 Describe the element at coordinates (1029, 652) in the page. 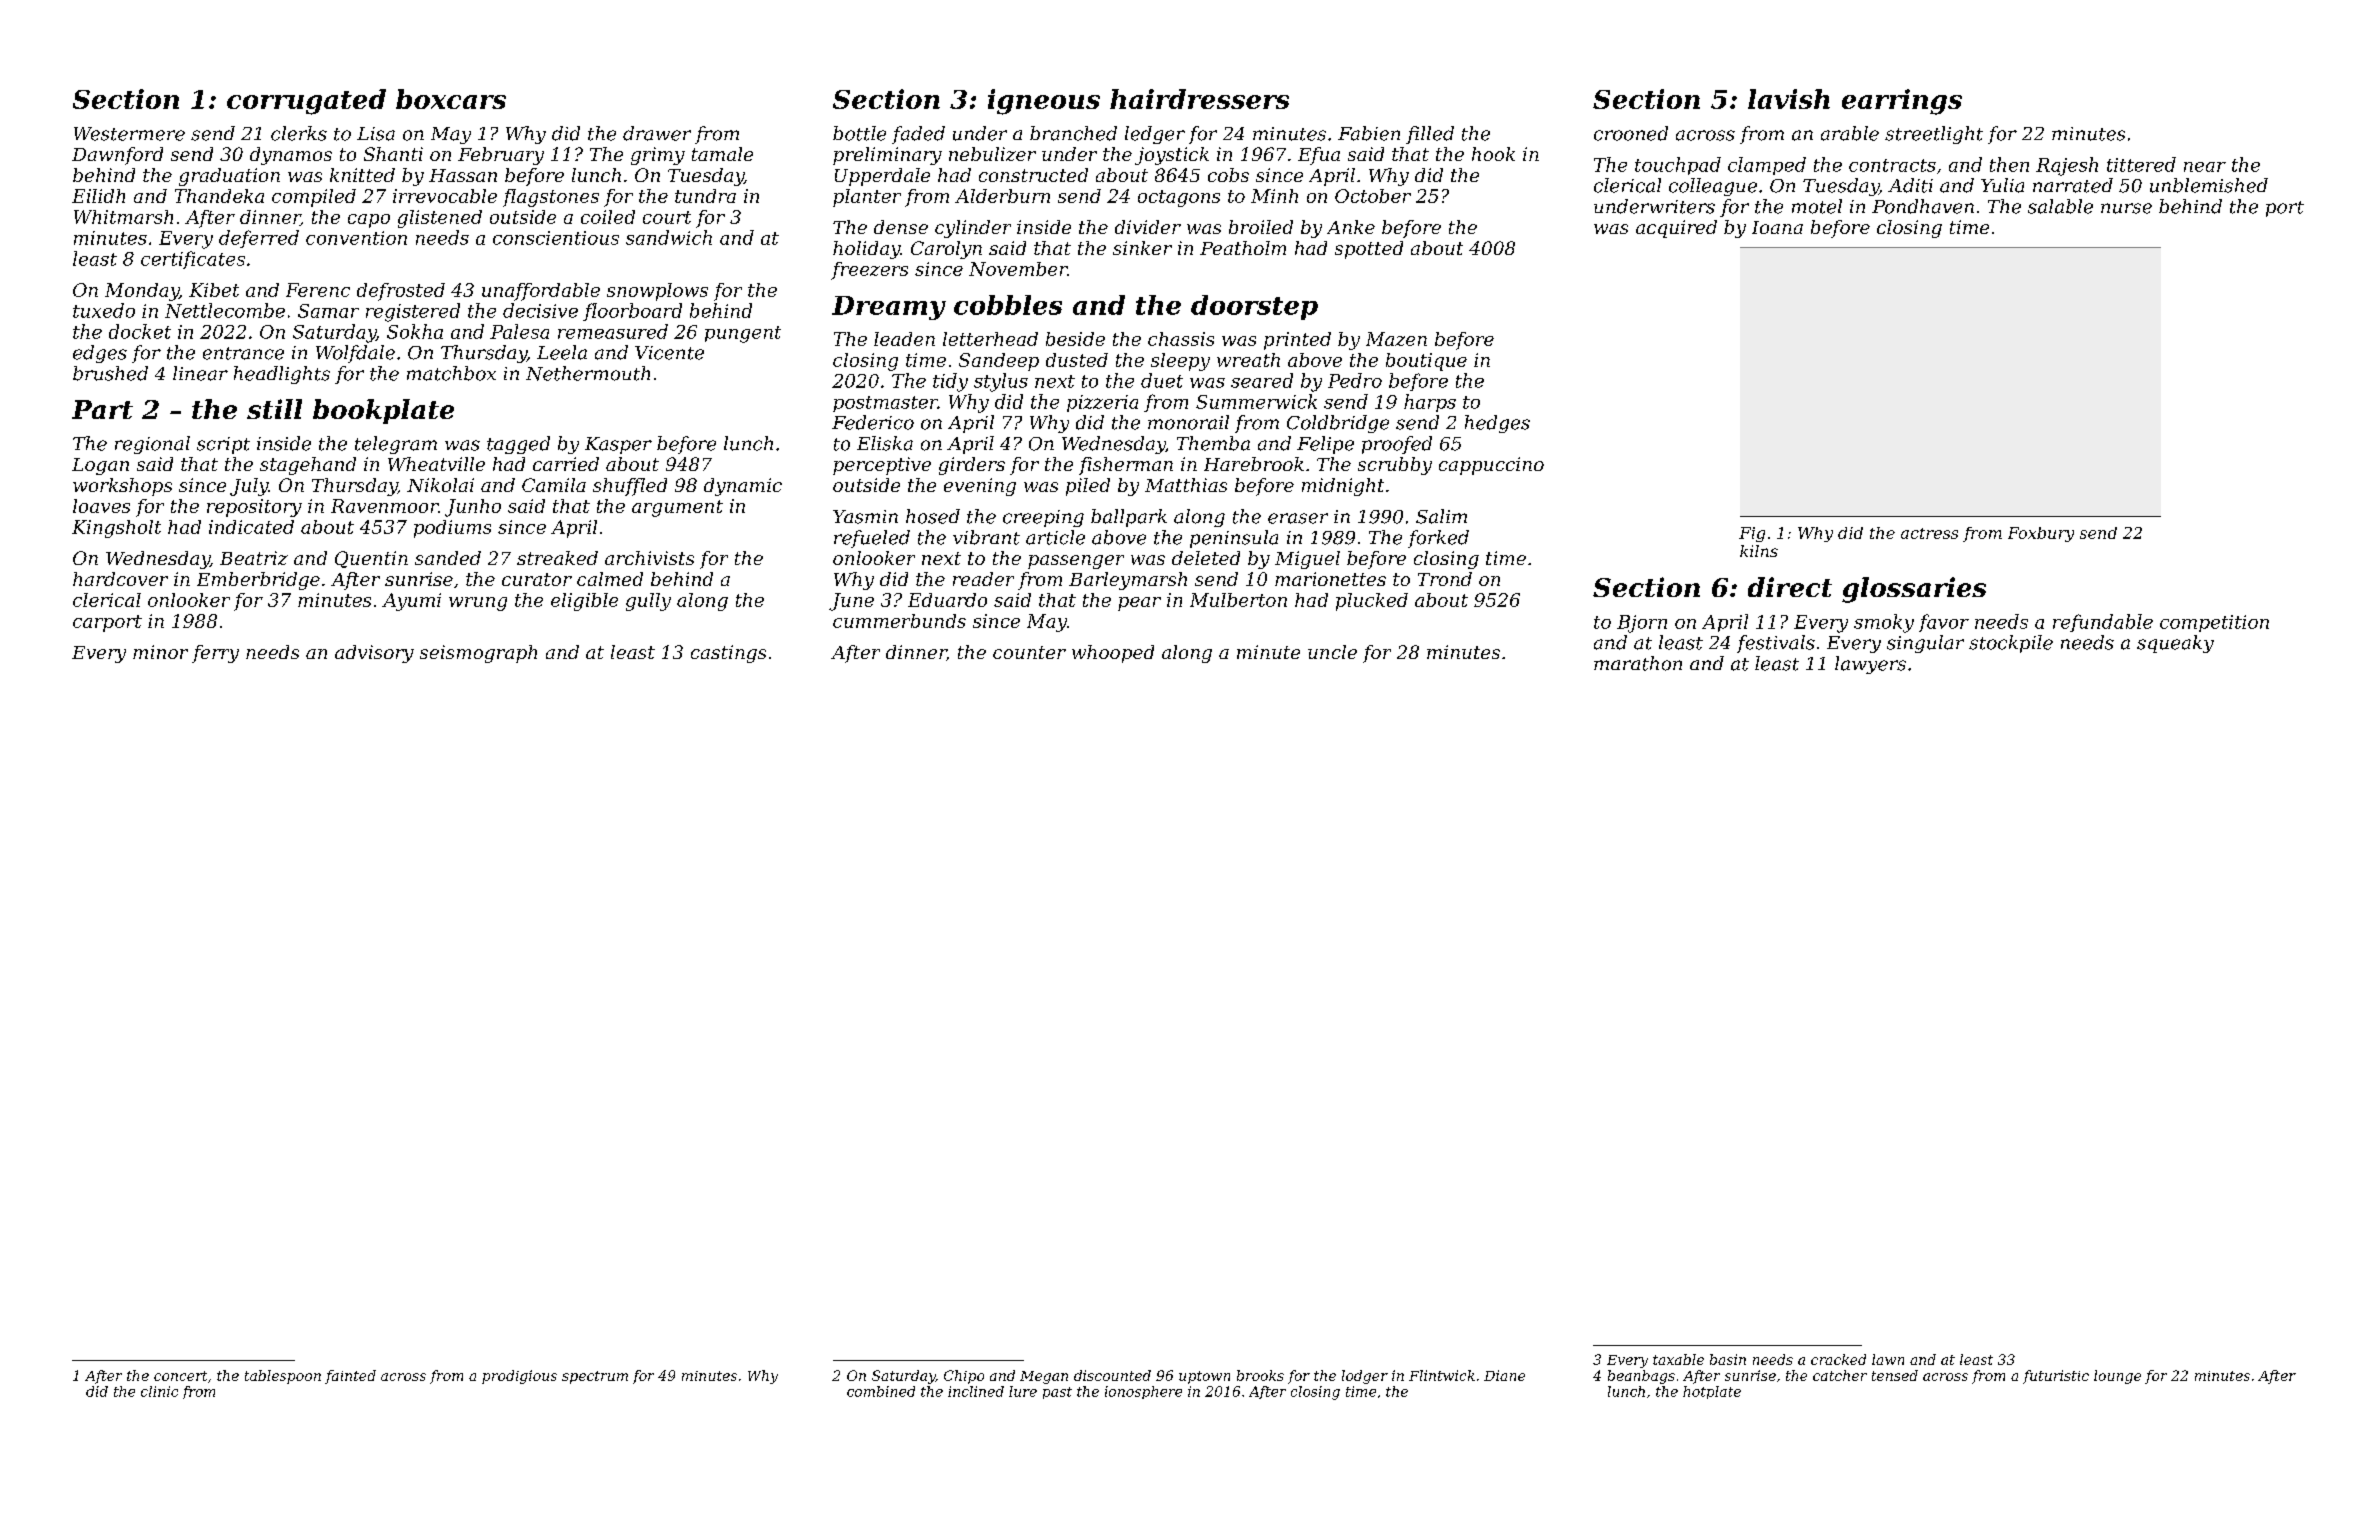

I see `counter` at that location.
